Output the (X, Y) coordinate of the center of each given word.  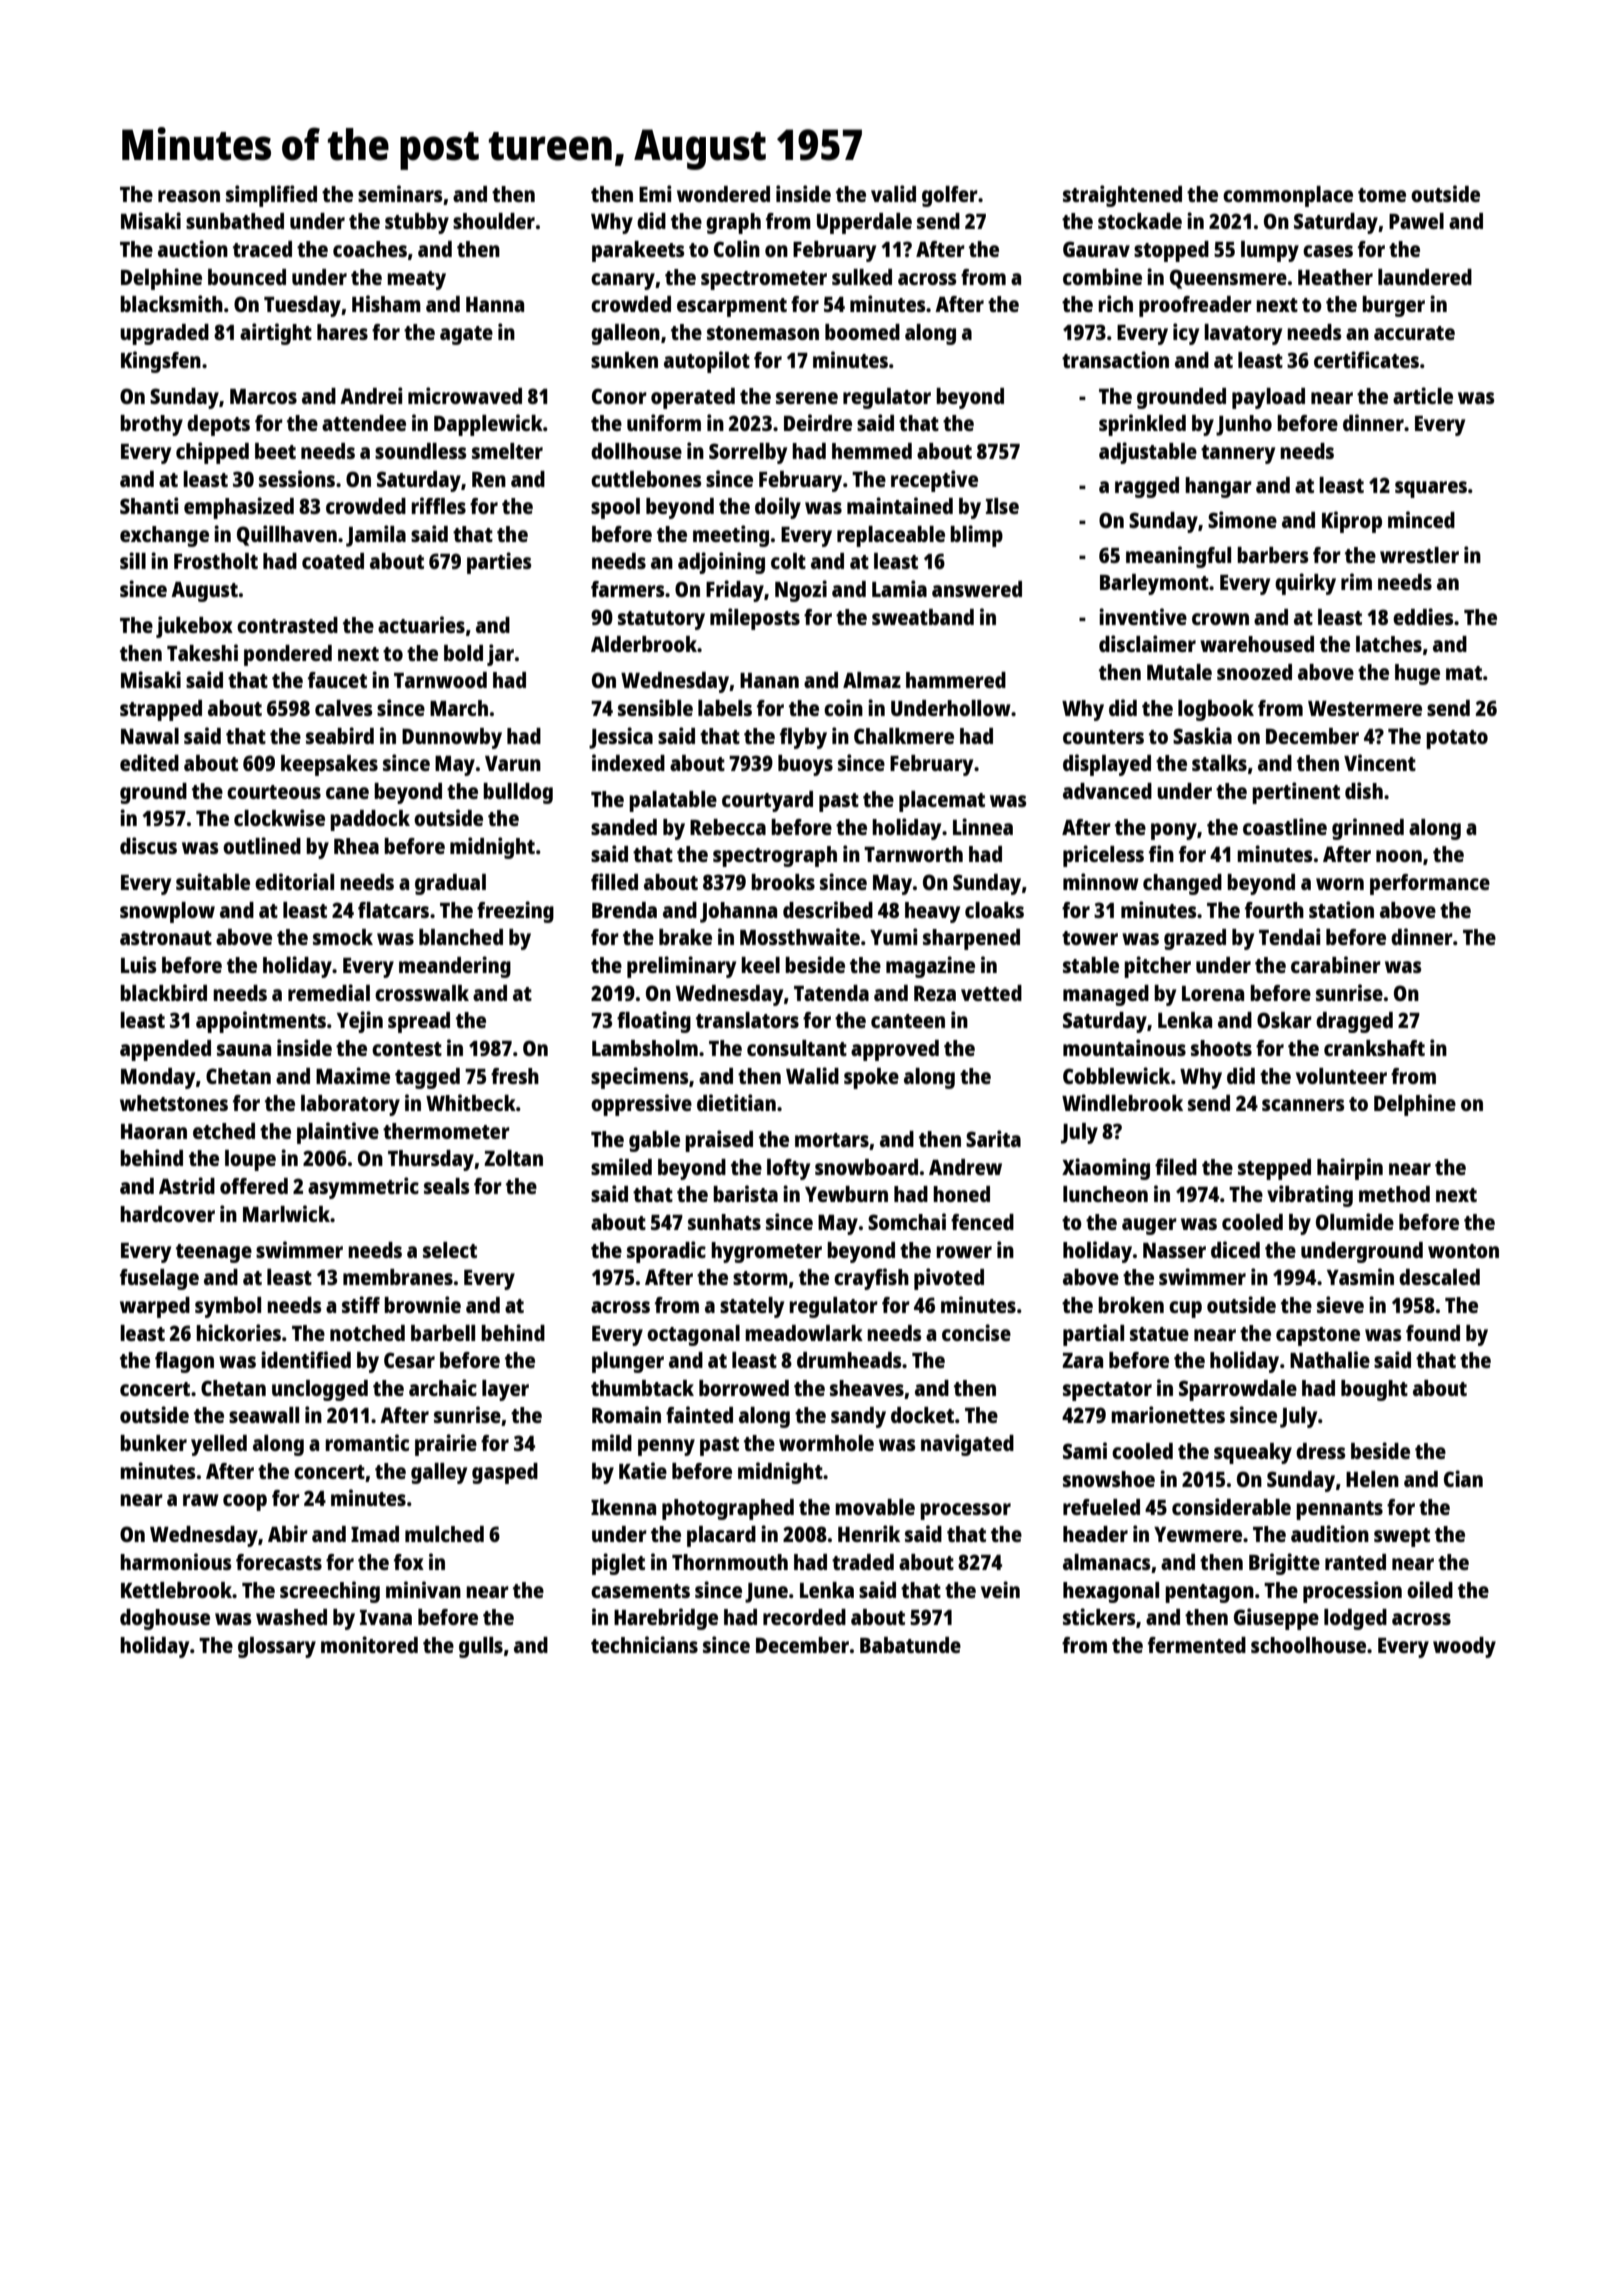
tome (1382, 195)
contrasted (287, 625)
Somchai (907, 1221)
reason (189, 196)
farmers (628, 589)
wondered (723, 194)
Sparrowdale (1238, 1390)
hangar (1218, 487)
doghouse (165, 1619)
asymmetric (363, 1188)
